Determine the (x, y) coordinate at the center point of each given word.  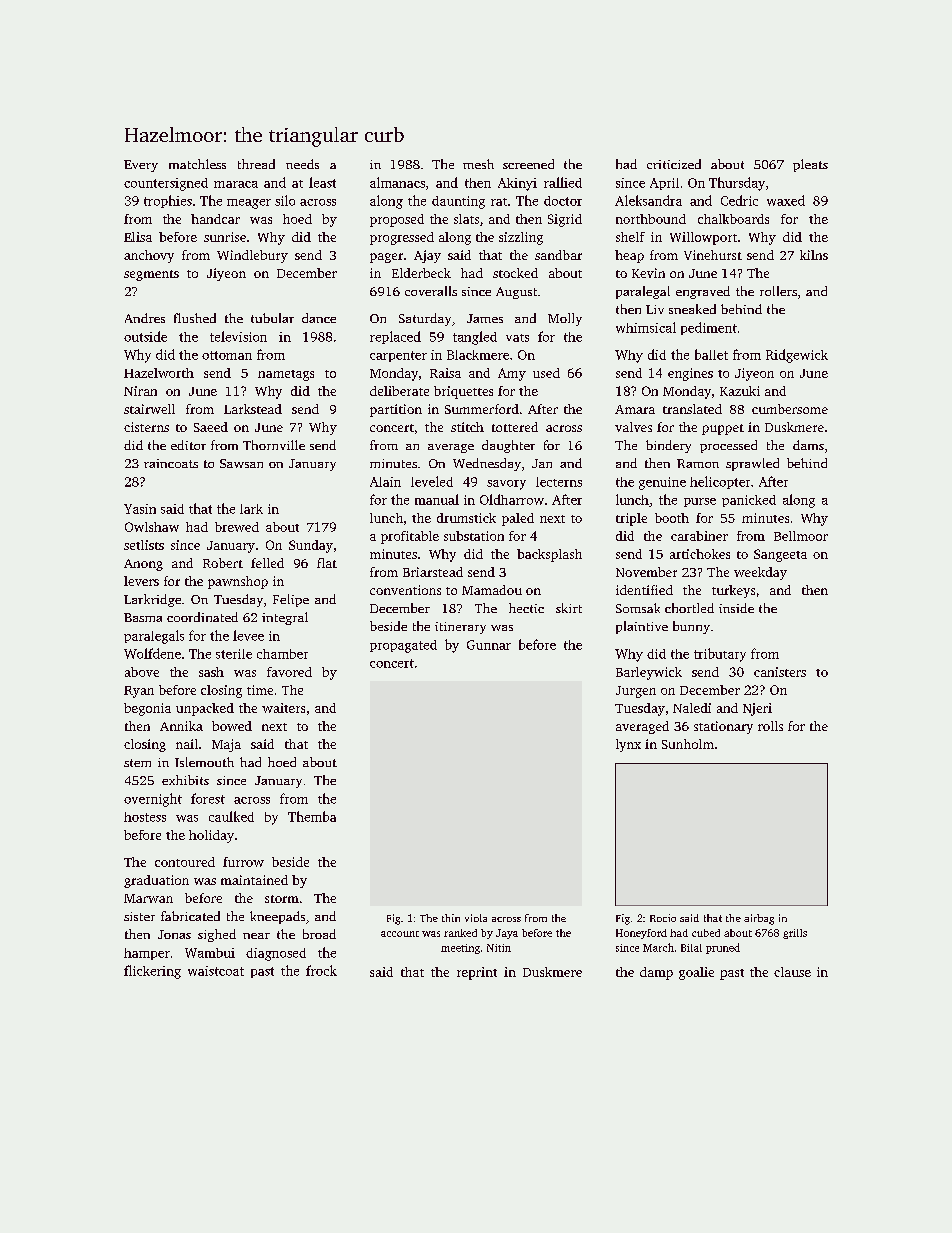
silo (285, 200)
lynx (628, 745)
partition (396, 410)
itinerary (460, 628)
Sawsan (241, 463)
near (256, 936)
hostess (145, 817)
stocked (515, 273)
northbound (651, 219)
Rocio (663, 918)
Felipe (291, 600)
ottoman (227, 355)
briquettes (463, 392)
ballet (711, 354)
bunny (691, 627)
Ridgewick (797, 356)
